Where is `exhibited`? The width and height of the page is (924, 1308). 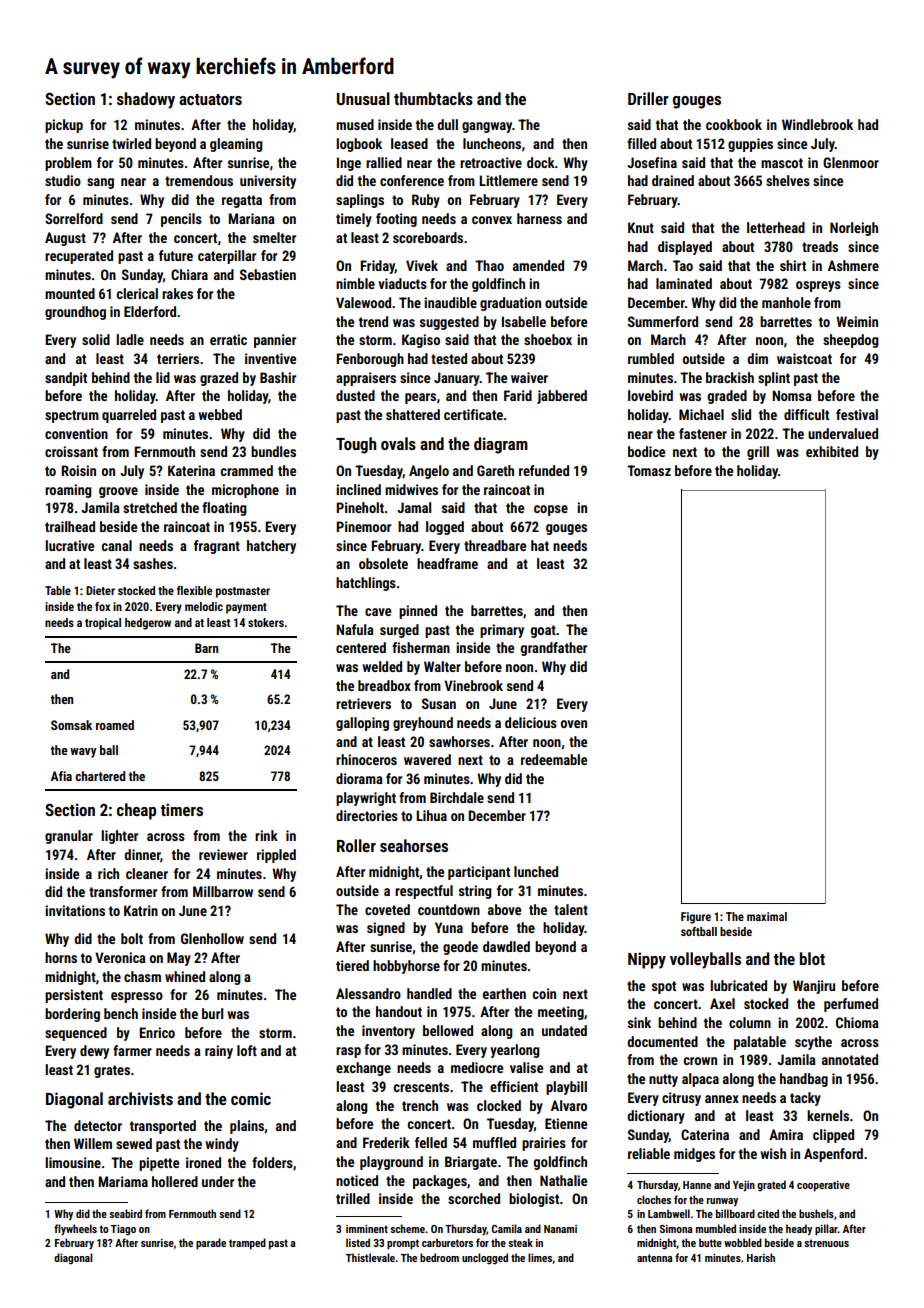 exhibited is located at coordinates (832, 451).
